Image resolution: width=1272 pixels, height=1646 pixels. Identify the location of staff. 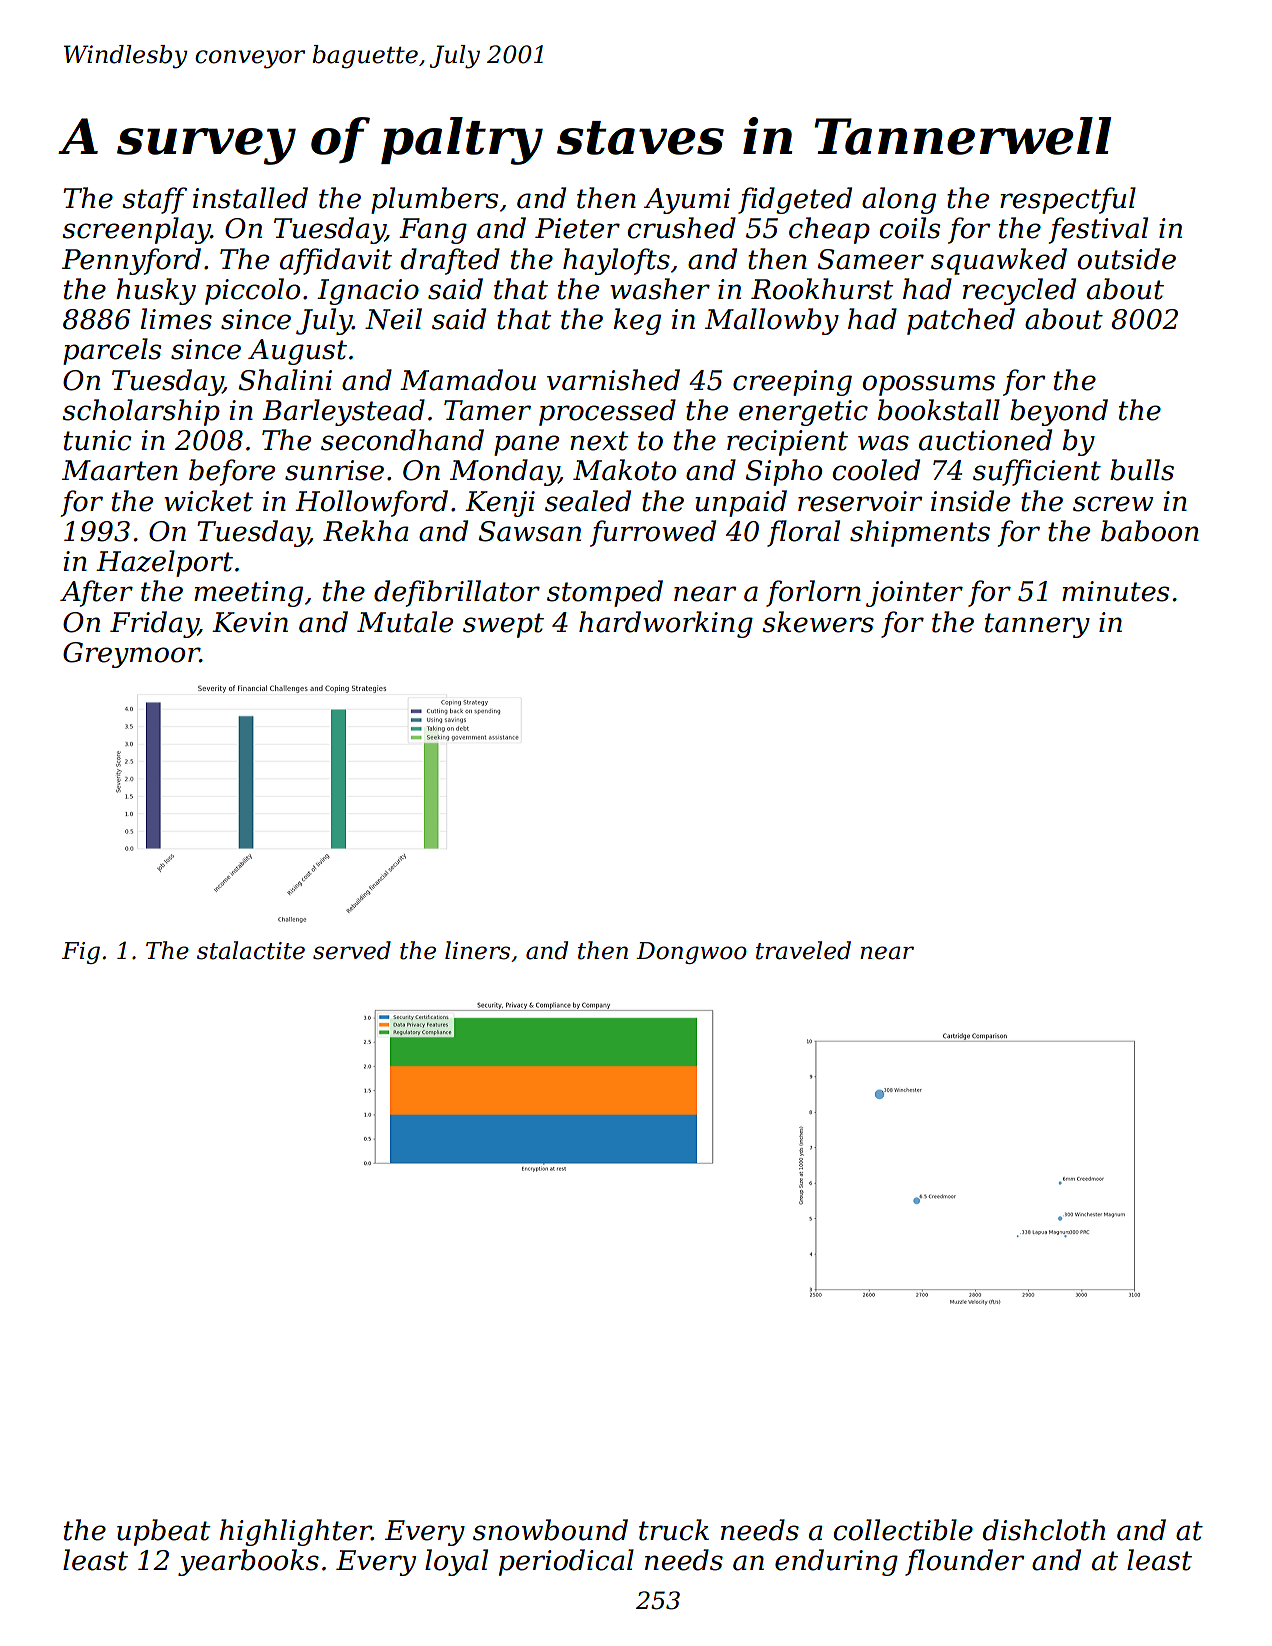
(154, 200).
